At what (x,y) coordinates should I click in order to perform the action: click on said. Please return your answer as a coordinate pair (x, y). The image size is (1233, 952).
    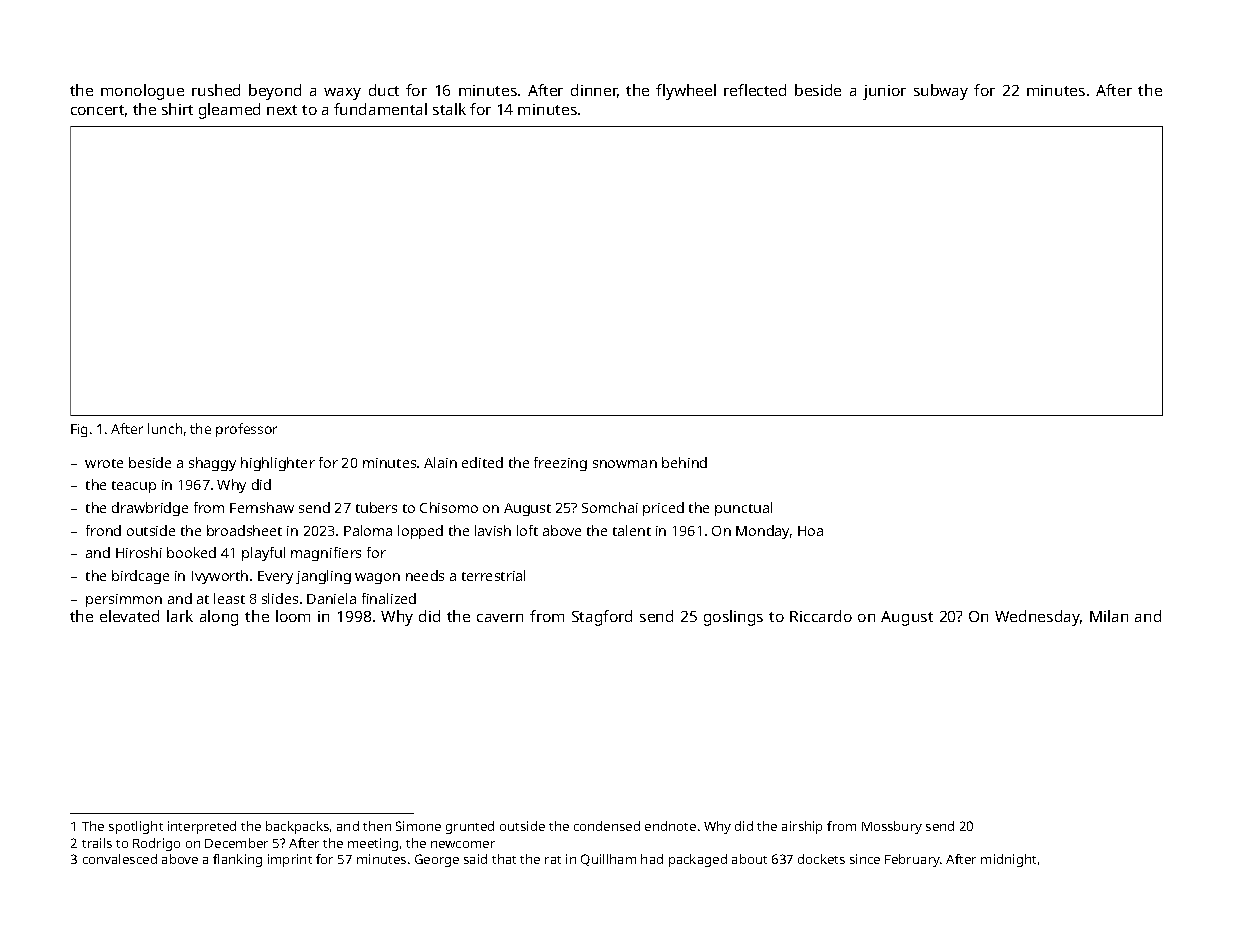
    Looking at the image, I should click on (475, 859).
